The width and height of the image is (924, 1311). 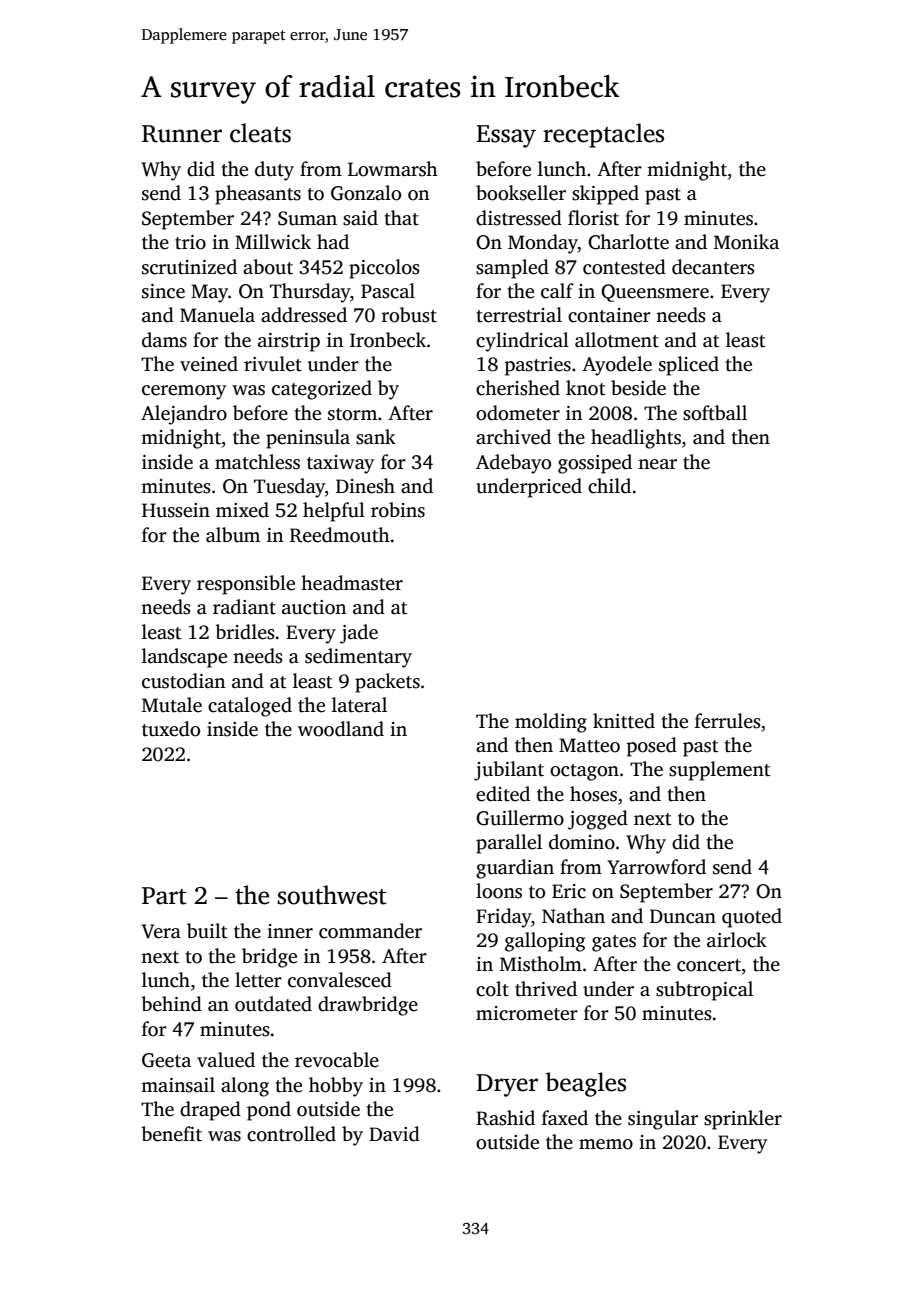 I want to click on thrived, so click(x=546, y=989).
